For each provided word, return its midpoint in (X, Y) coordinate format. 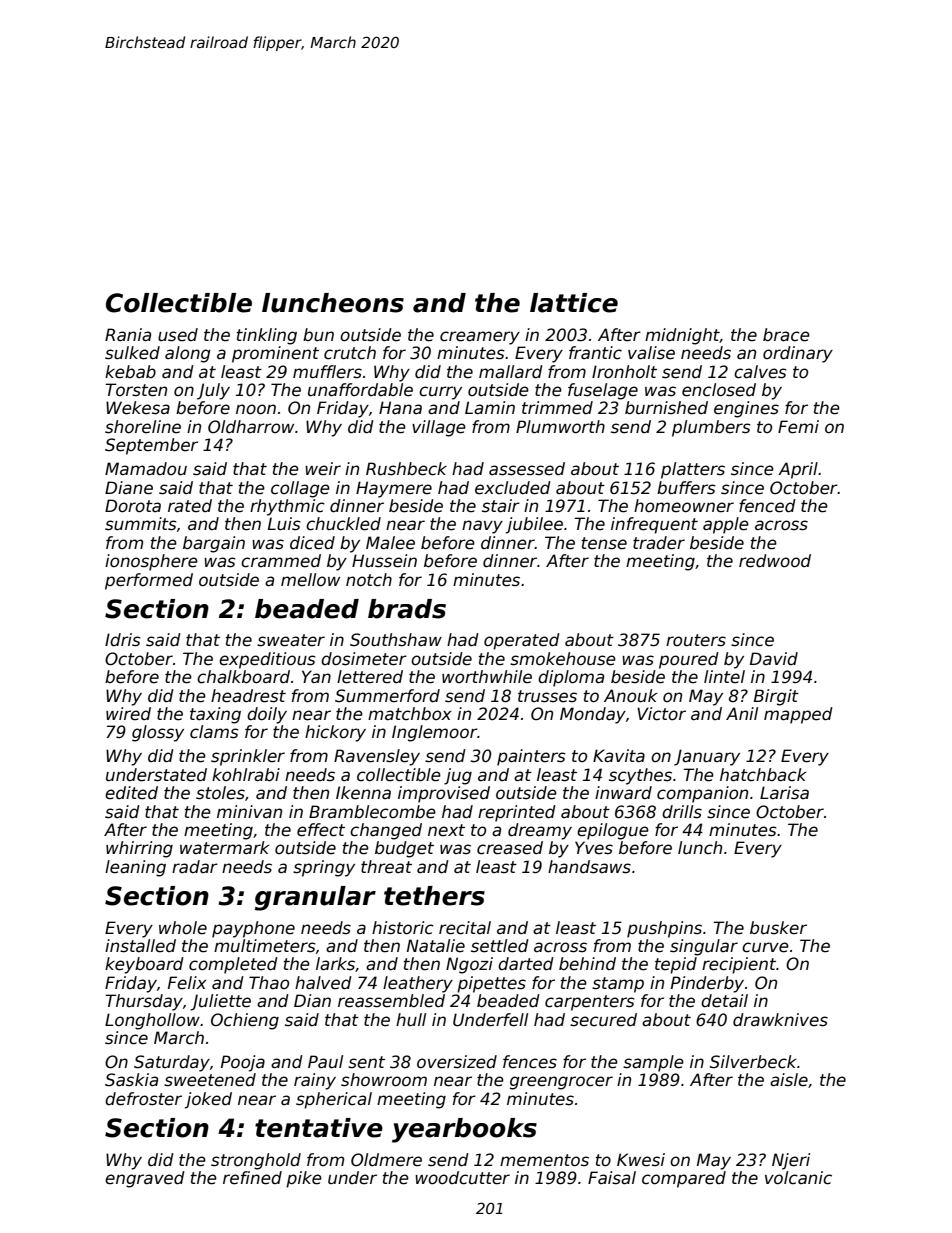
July (213, 391)
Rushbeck (406, 469)
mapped (798, 715)
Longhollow (152, 1021)
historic (403, 928)
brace (786, 335)
